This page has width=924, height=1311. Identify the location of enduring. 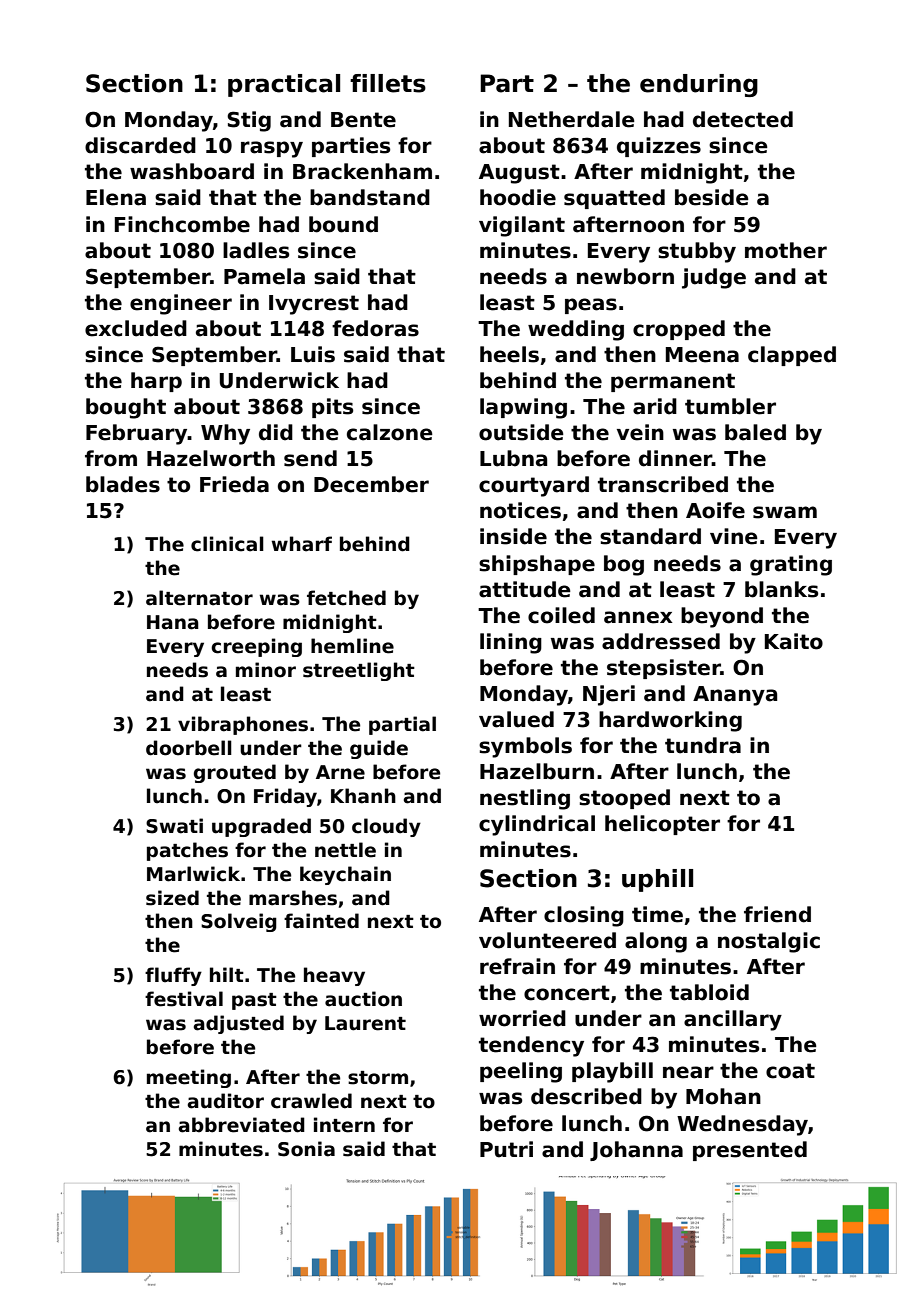
(699, 85).
